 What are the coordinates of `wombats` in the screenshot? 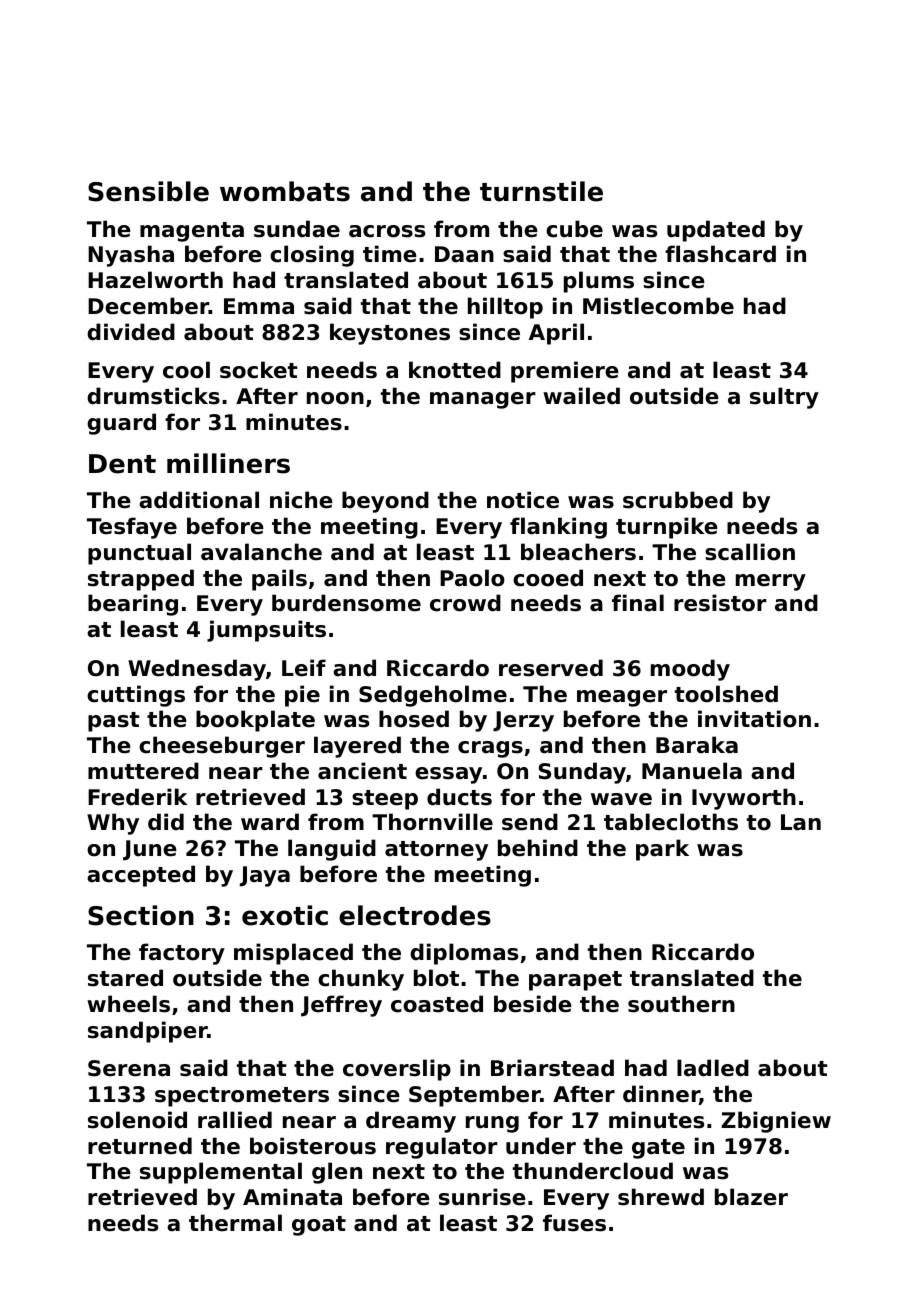 It's located at (285, 191).
